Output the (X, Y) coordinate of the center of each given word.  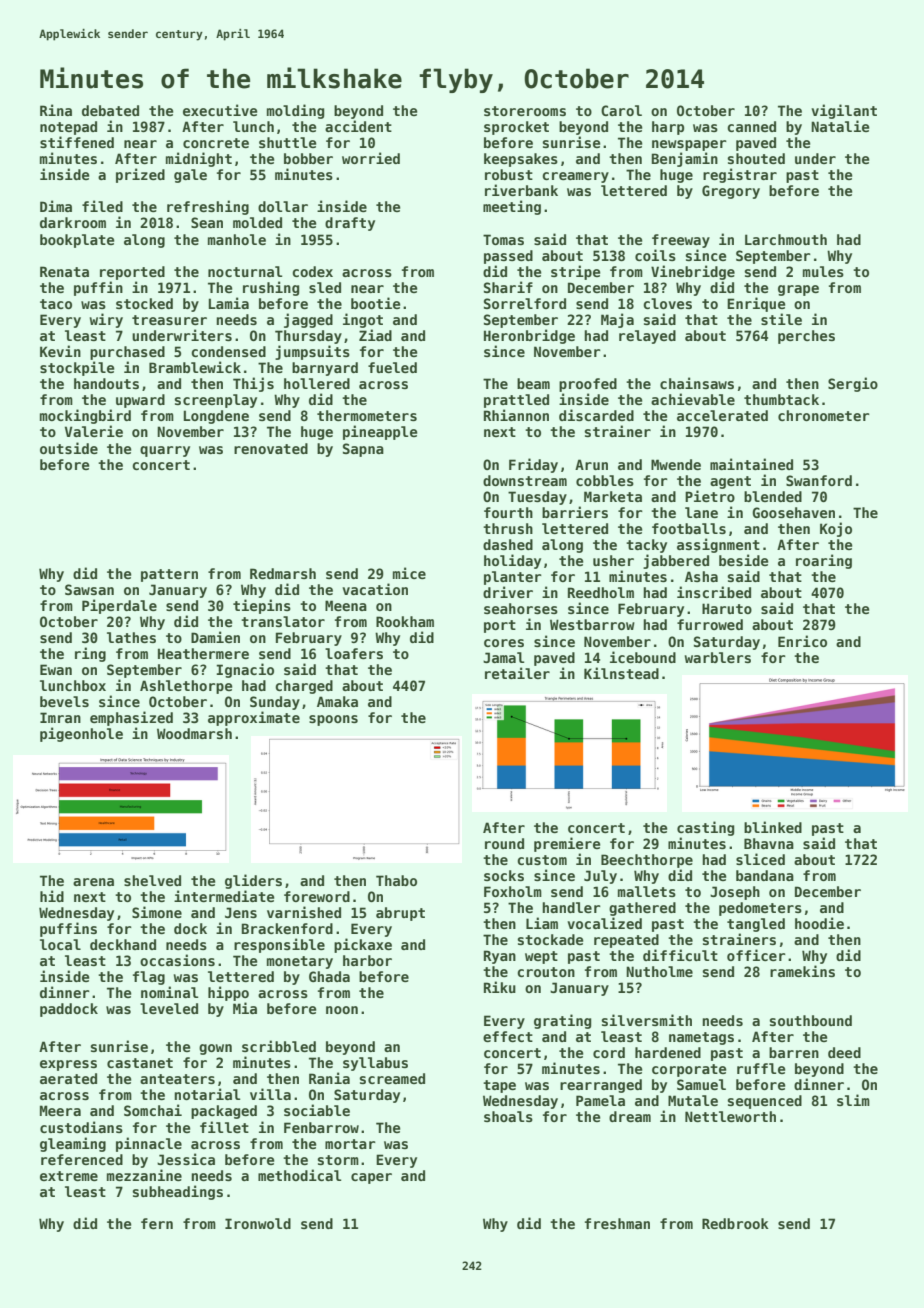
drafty (350, 224)
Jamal (503, 657)
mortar (350, 1144)
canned (751, 126)
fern (157, 1223)
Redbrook (735, 1223)
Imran (60, 717)
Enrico (802, 641)
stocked (144, 303)
